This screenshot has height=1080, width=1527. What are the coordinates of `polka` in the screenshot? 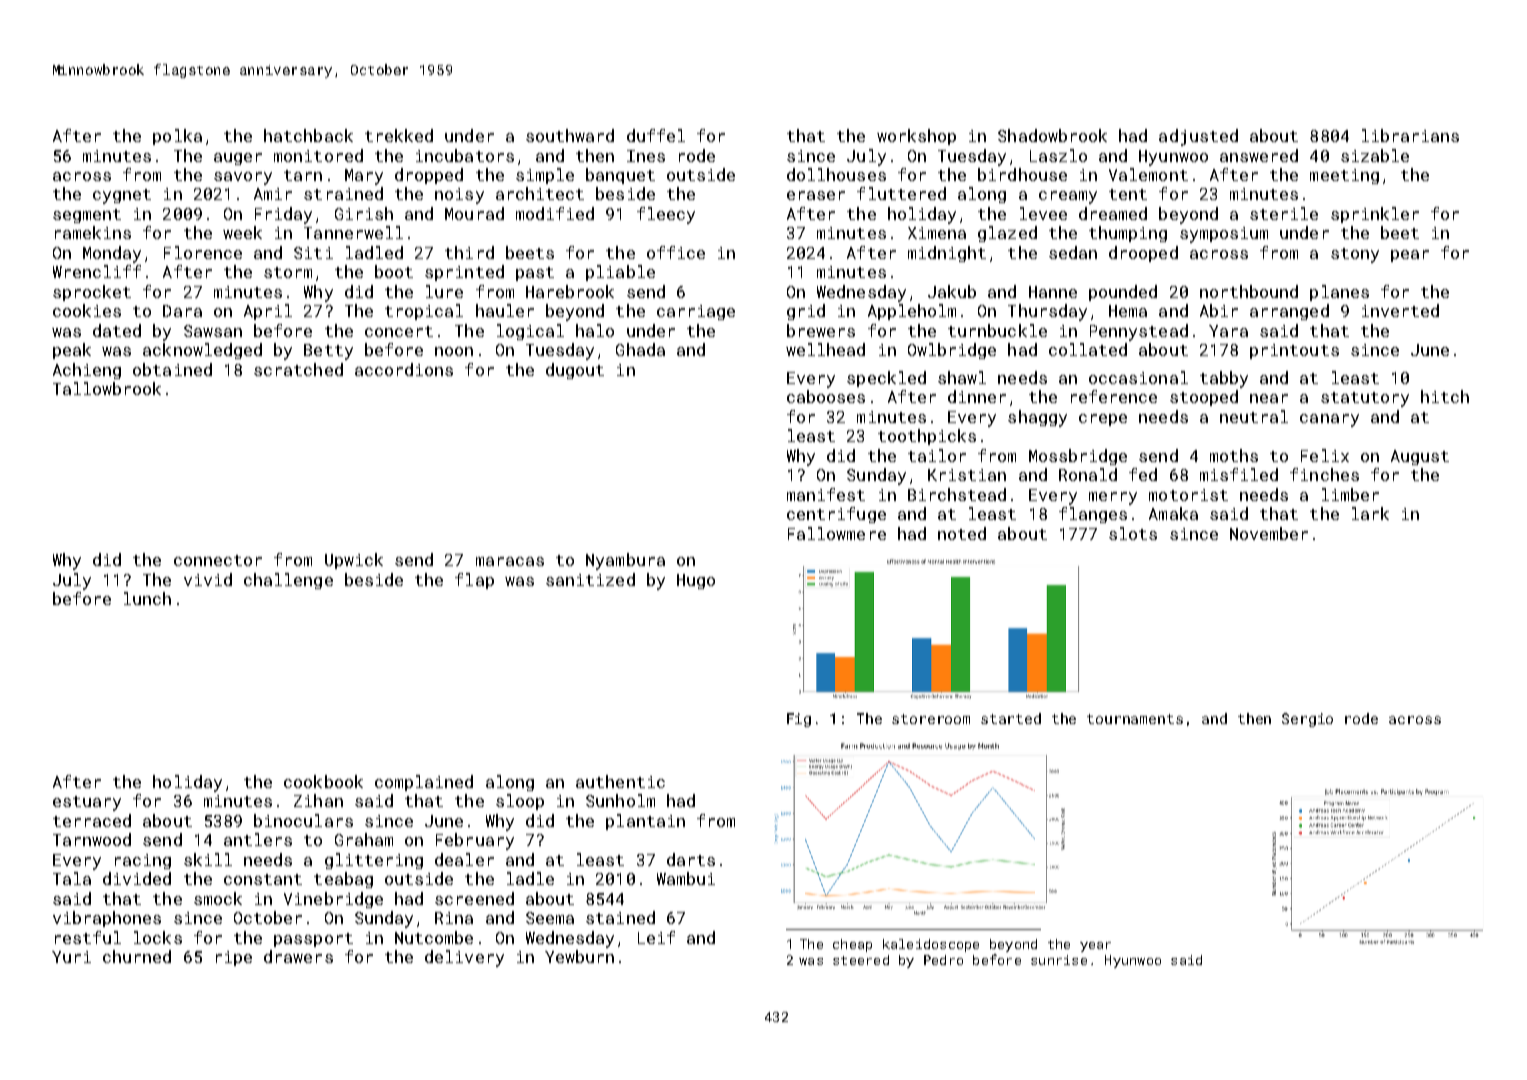 It's located at (177, 137).
